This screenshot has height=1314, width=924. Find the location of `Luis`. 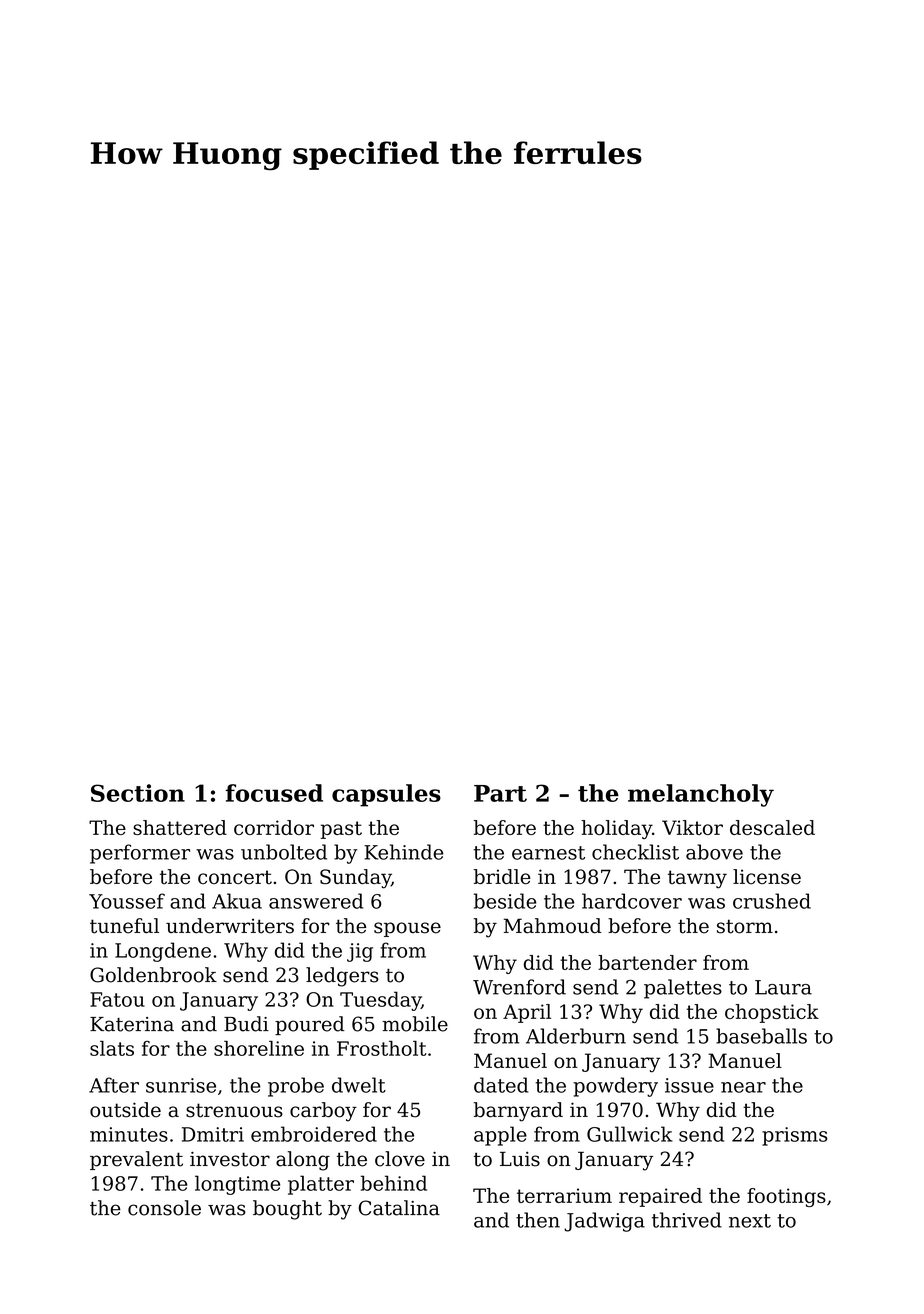

Luis is located at coordinates (520, 1159).
